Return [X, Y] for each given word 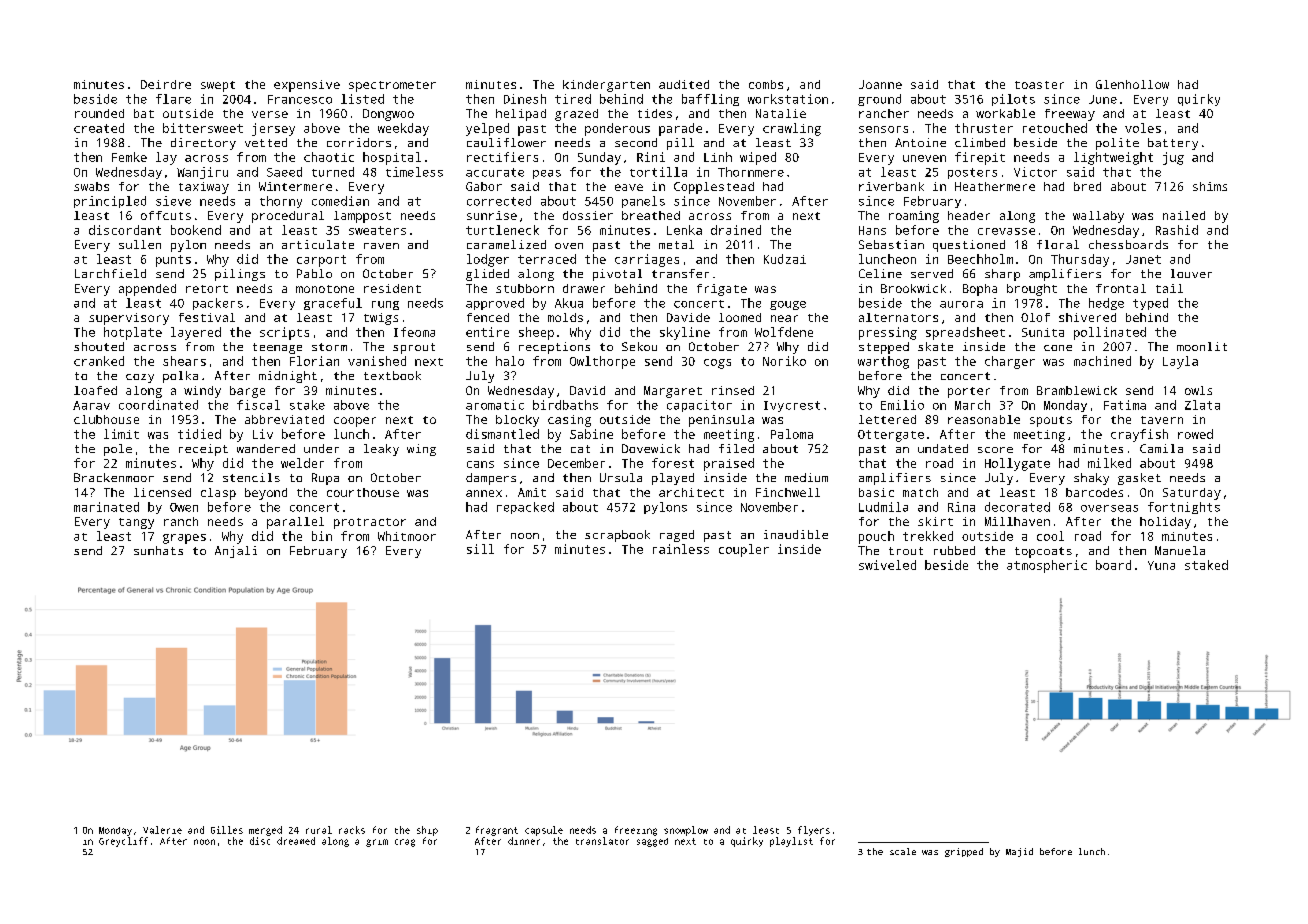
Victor [1035, 172]
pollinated [1110, 333]
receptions [554, 348]
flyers [814, 831]
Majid [1019, 852]
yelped [487, 129]
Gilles [227, 830]
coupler [744, 550]
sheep [536, 333]
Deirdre [166, 84]
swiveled [887, 565]
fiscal [258, 405]
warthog [883, 362]
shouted [99, 346]
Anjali [236, 552]
